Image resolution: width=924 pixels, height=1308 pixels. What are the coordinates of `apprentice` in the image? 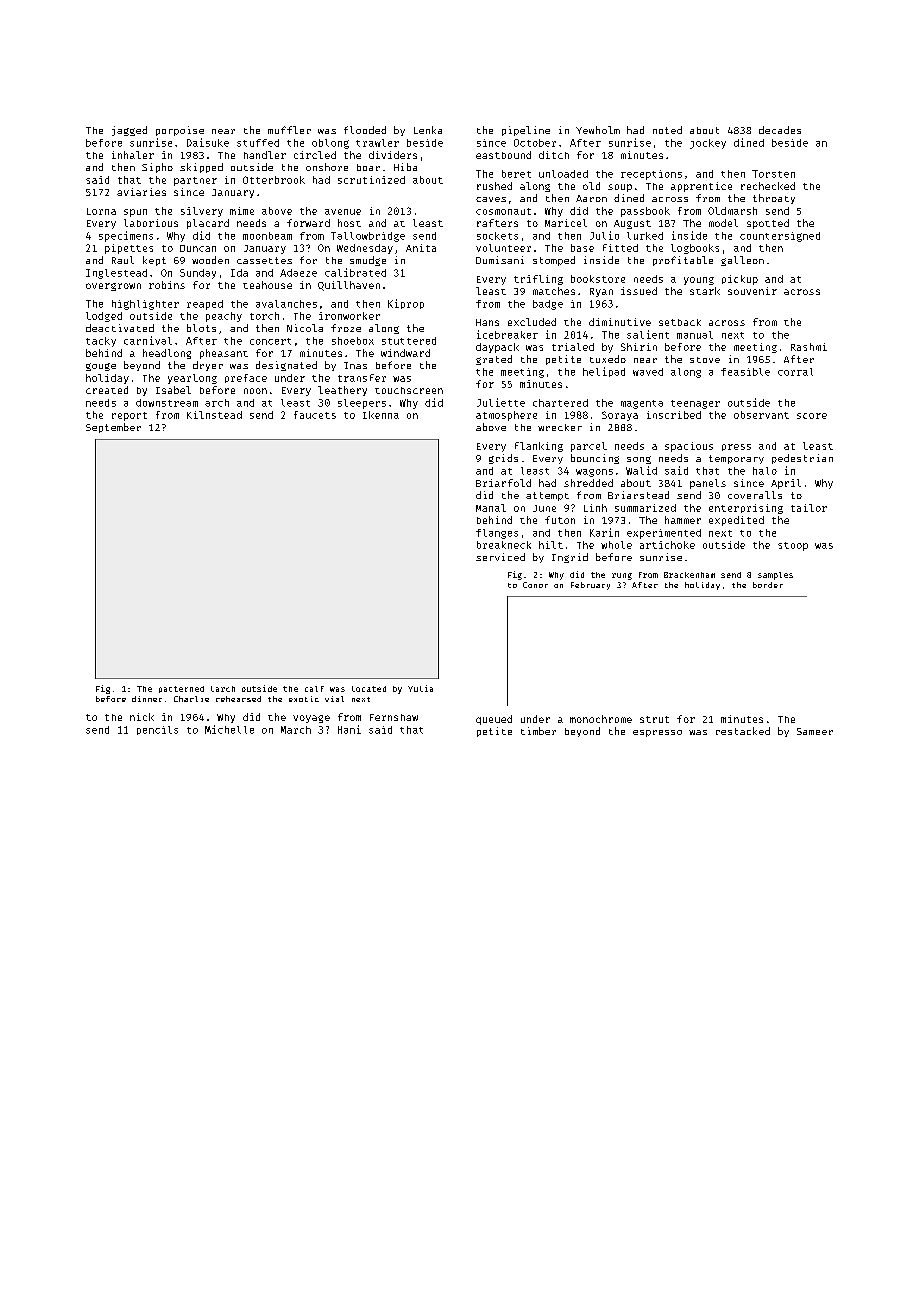 It's located at (701, 187).
